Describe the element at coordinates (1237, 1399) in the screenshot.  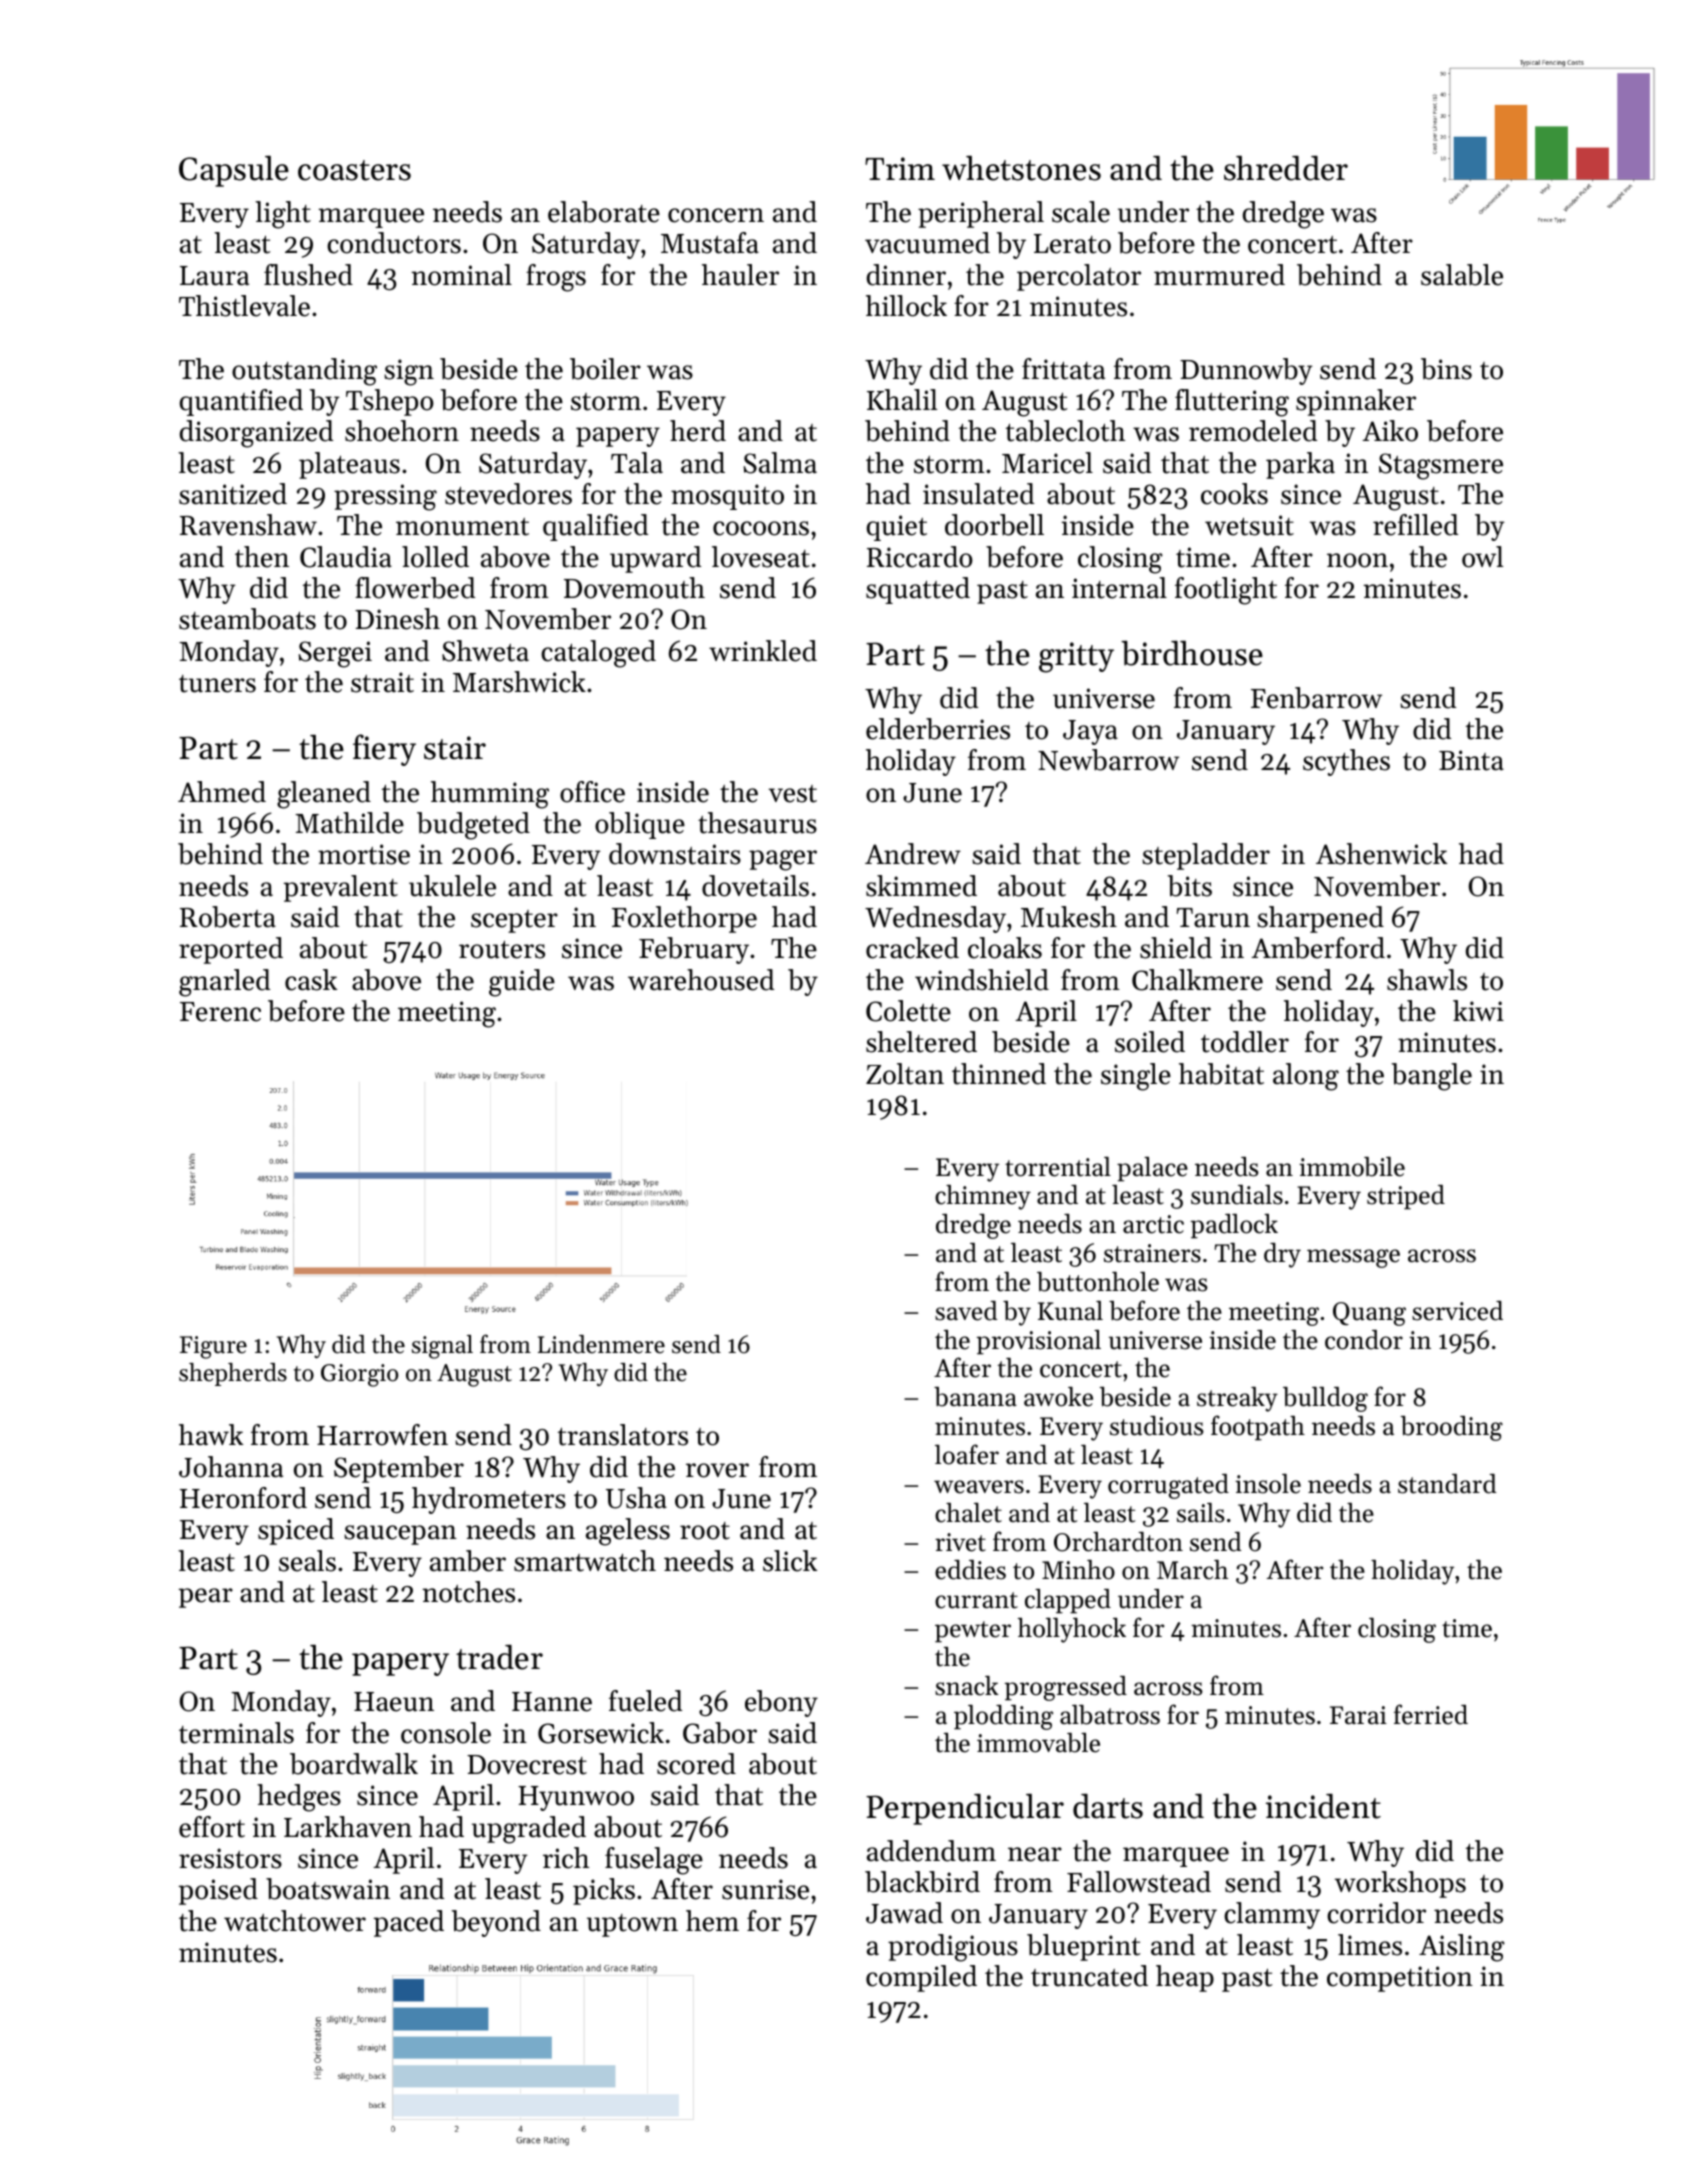
I see `streaky` at that location.
